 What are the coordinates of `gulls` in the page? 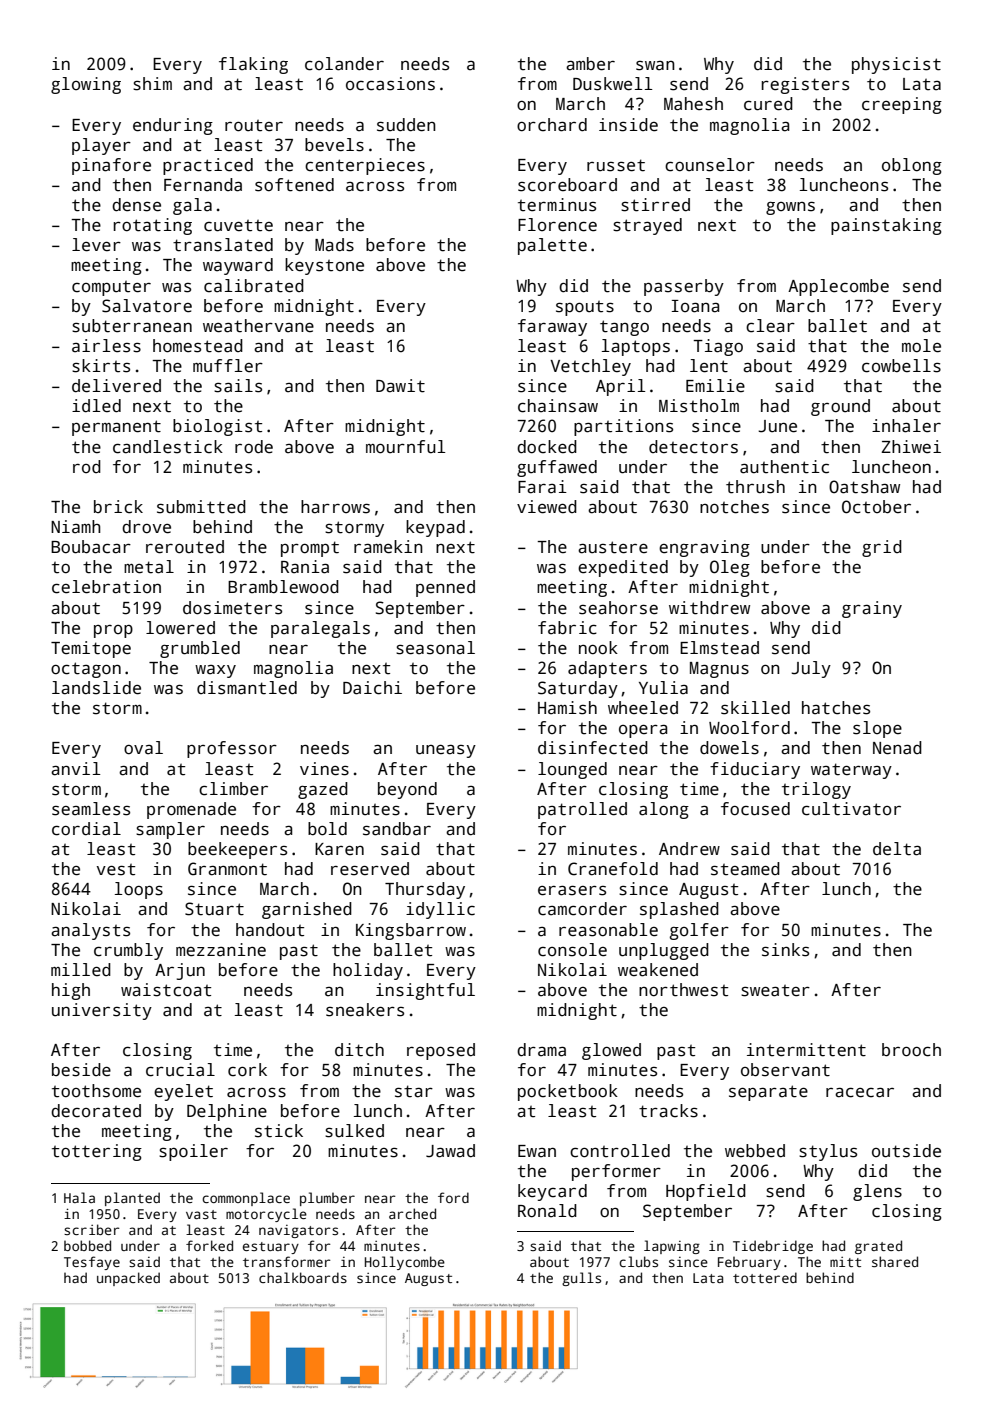 It's located at (581, 1279).
